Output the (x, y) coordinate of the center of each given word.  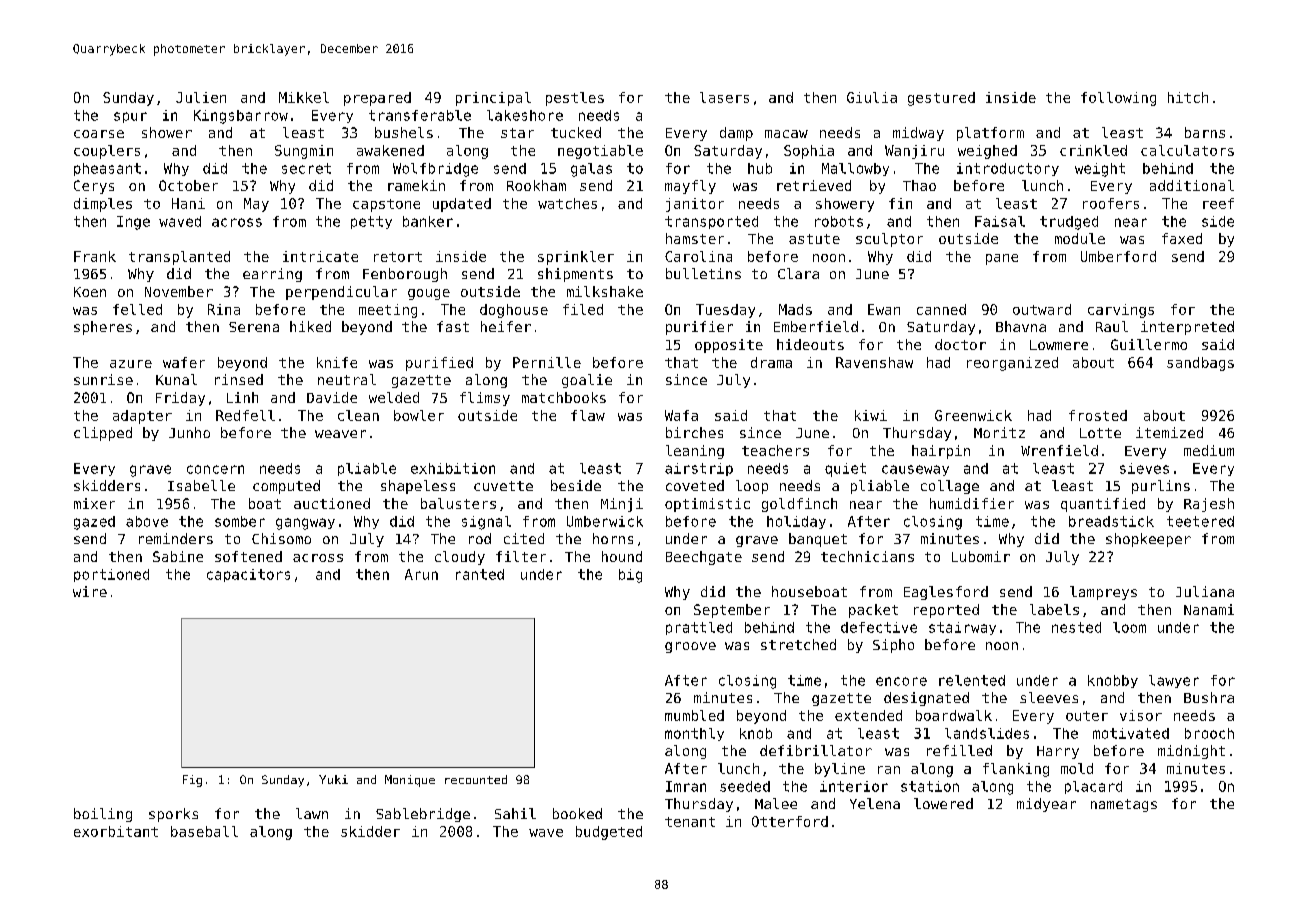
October (188, 185)
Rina (224, 309)
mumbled (694, 715)
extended (868, 715)
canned (941, 309)
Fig (192, 781)
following (1118, 99)
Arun (421, 574)
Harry (1058, 752)
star (517, 133)
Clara (798, 273)
